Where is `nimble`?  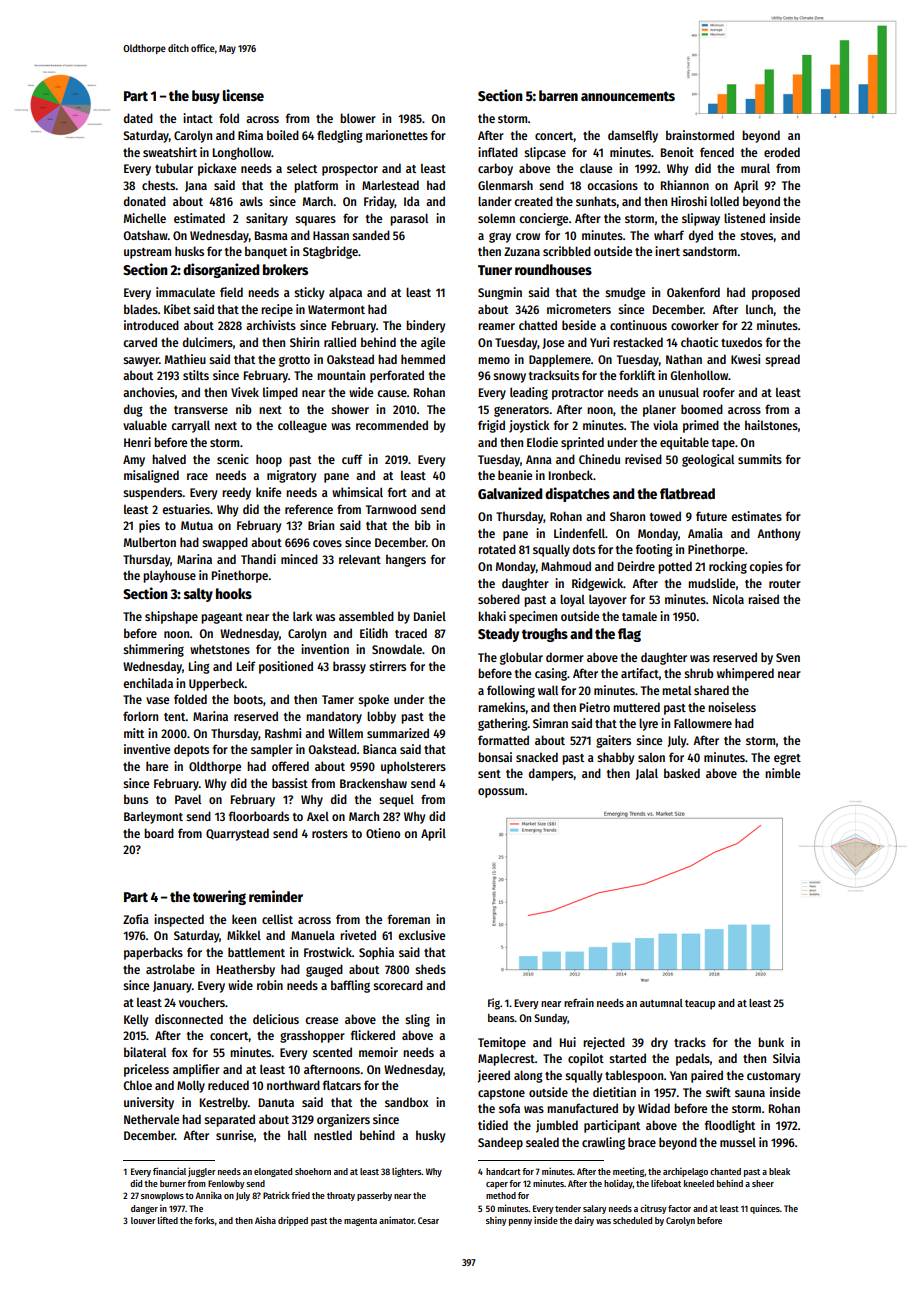
nimble is located at coordinates (782, 773).
